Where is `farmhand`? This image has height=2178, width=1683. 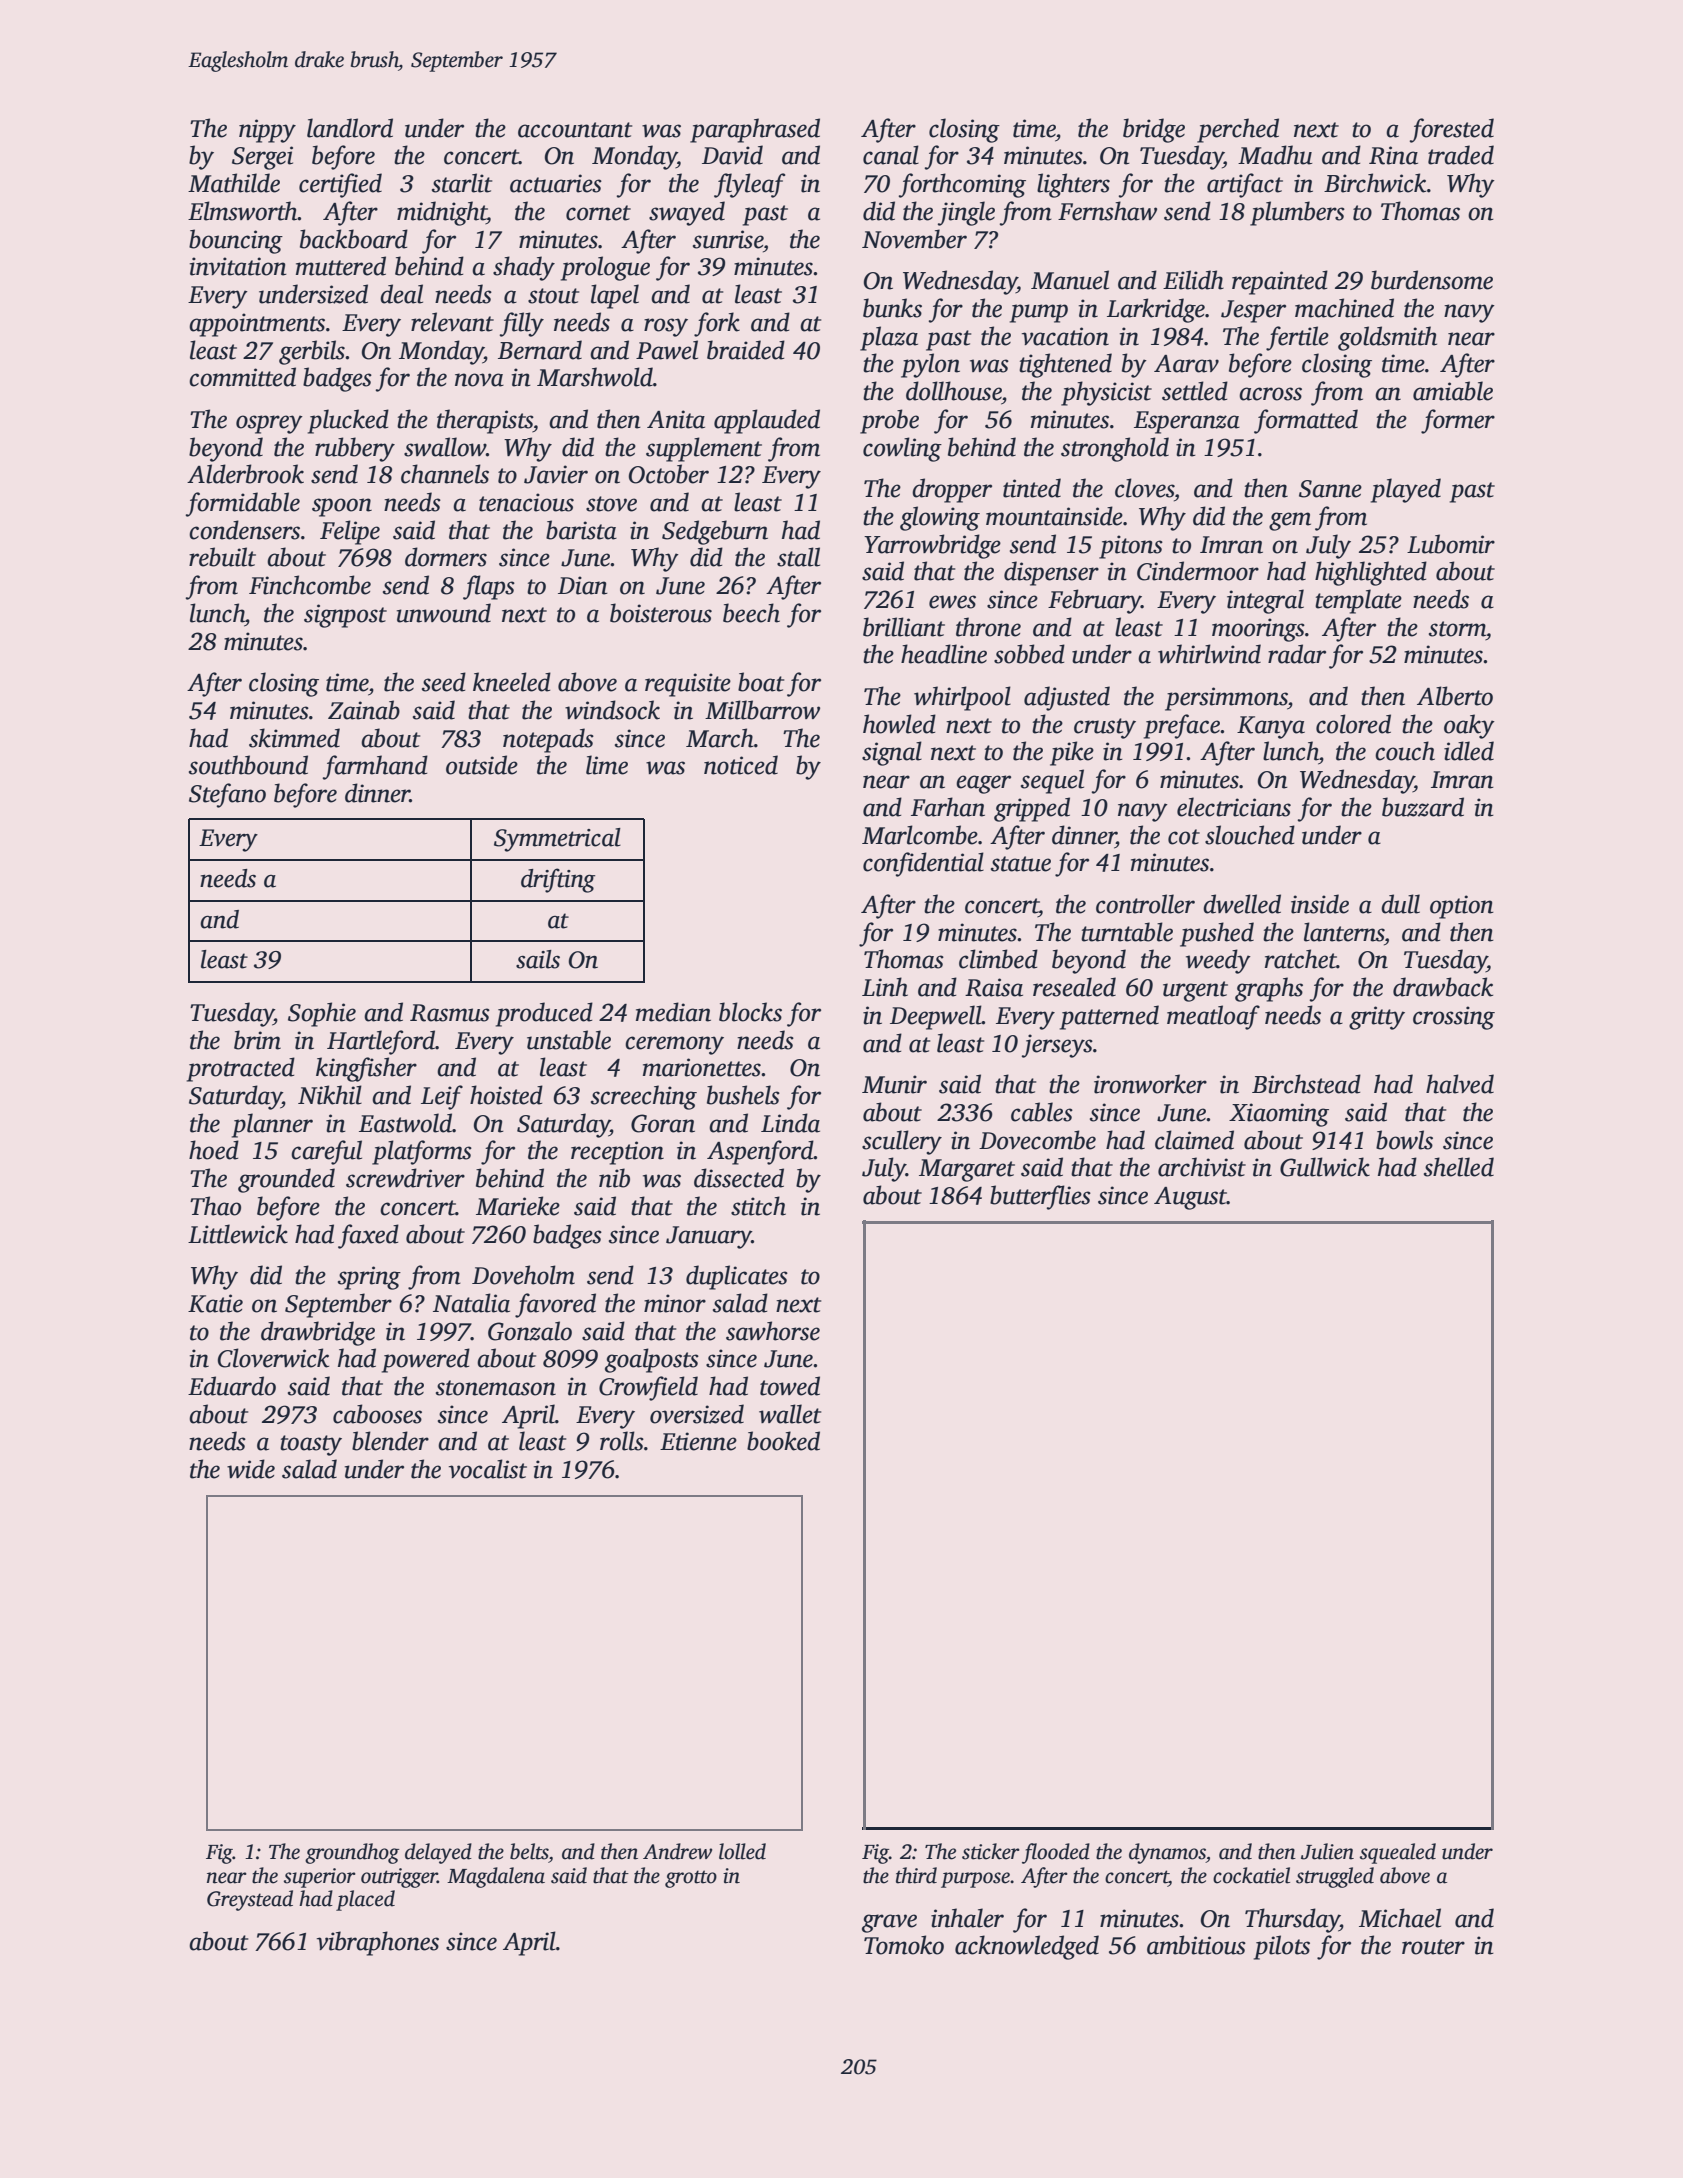
farmhand is located at coordinates (375, 767).
